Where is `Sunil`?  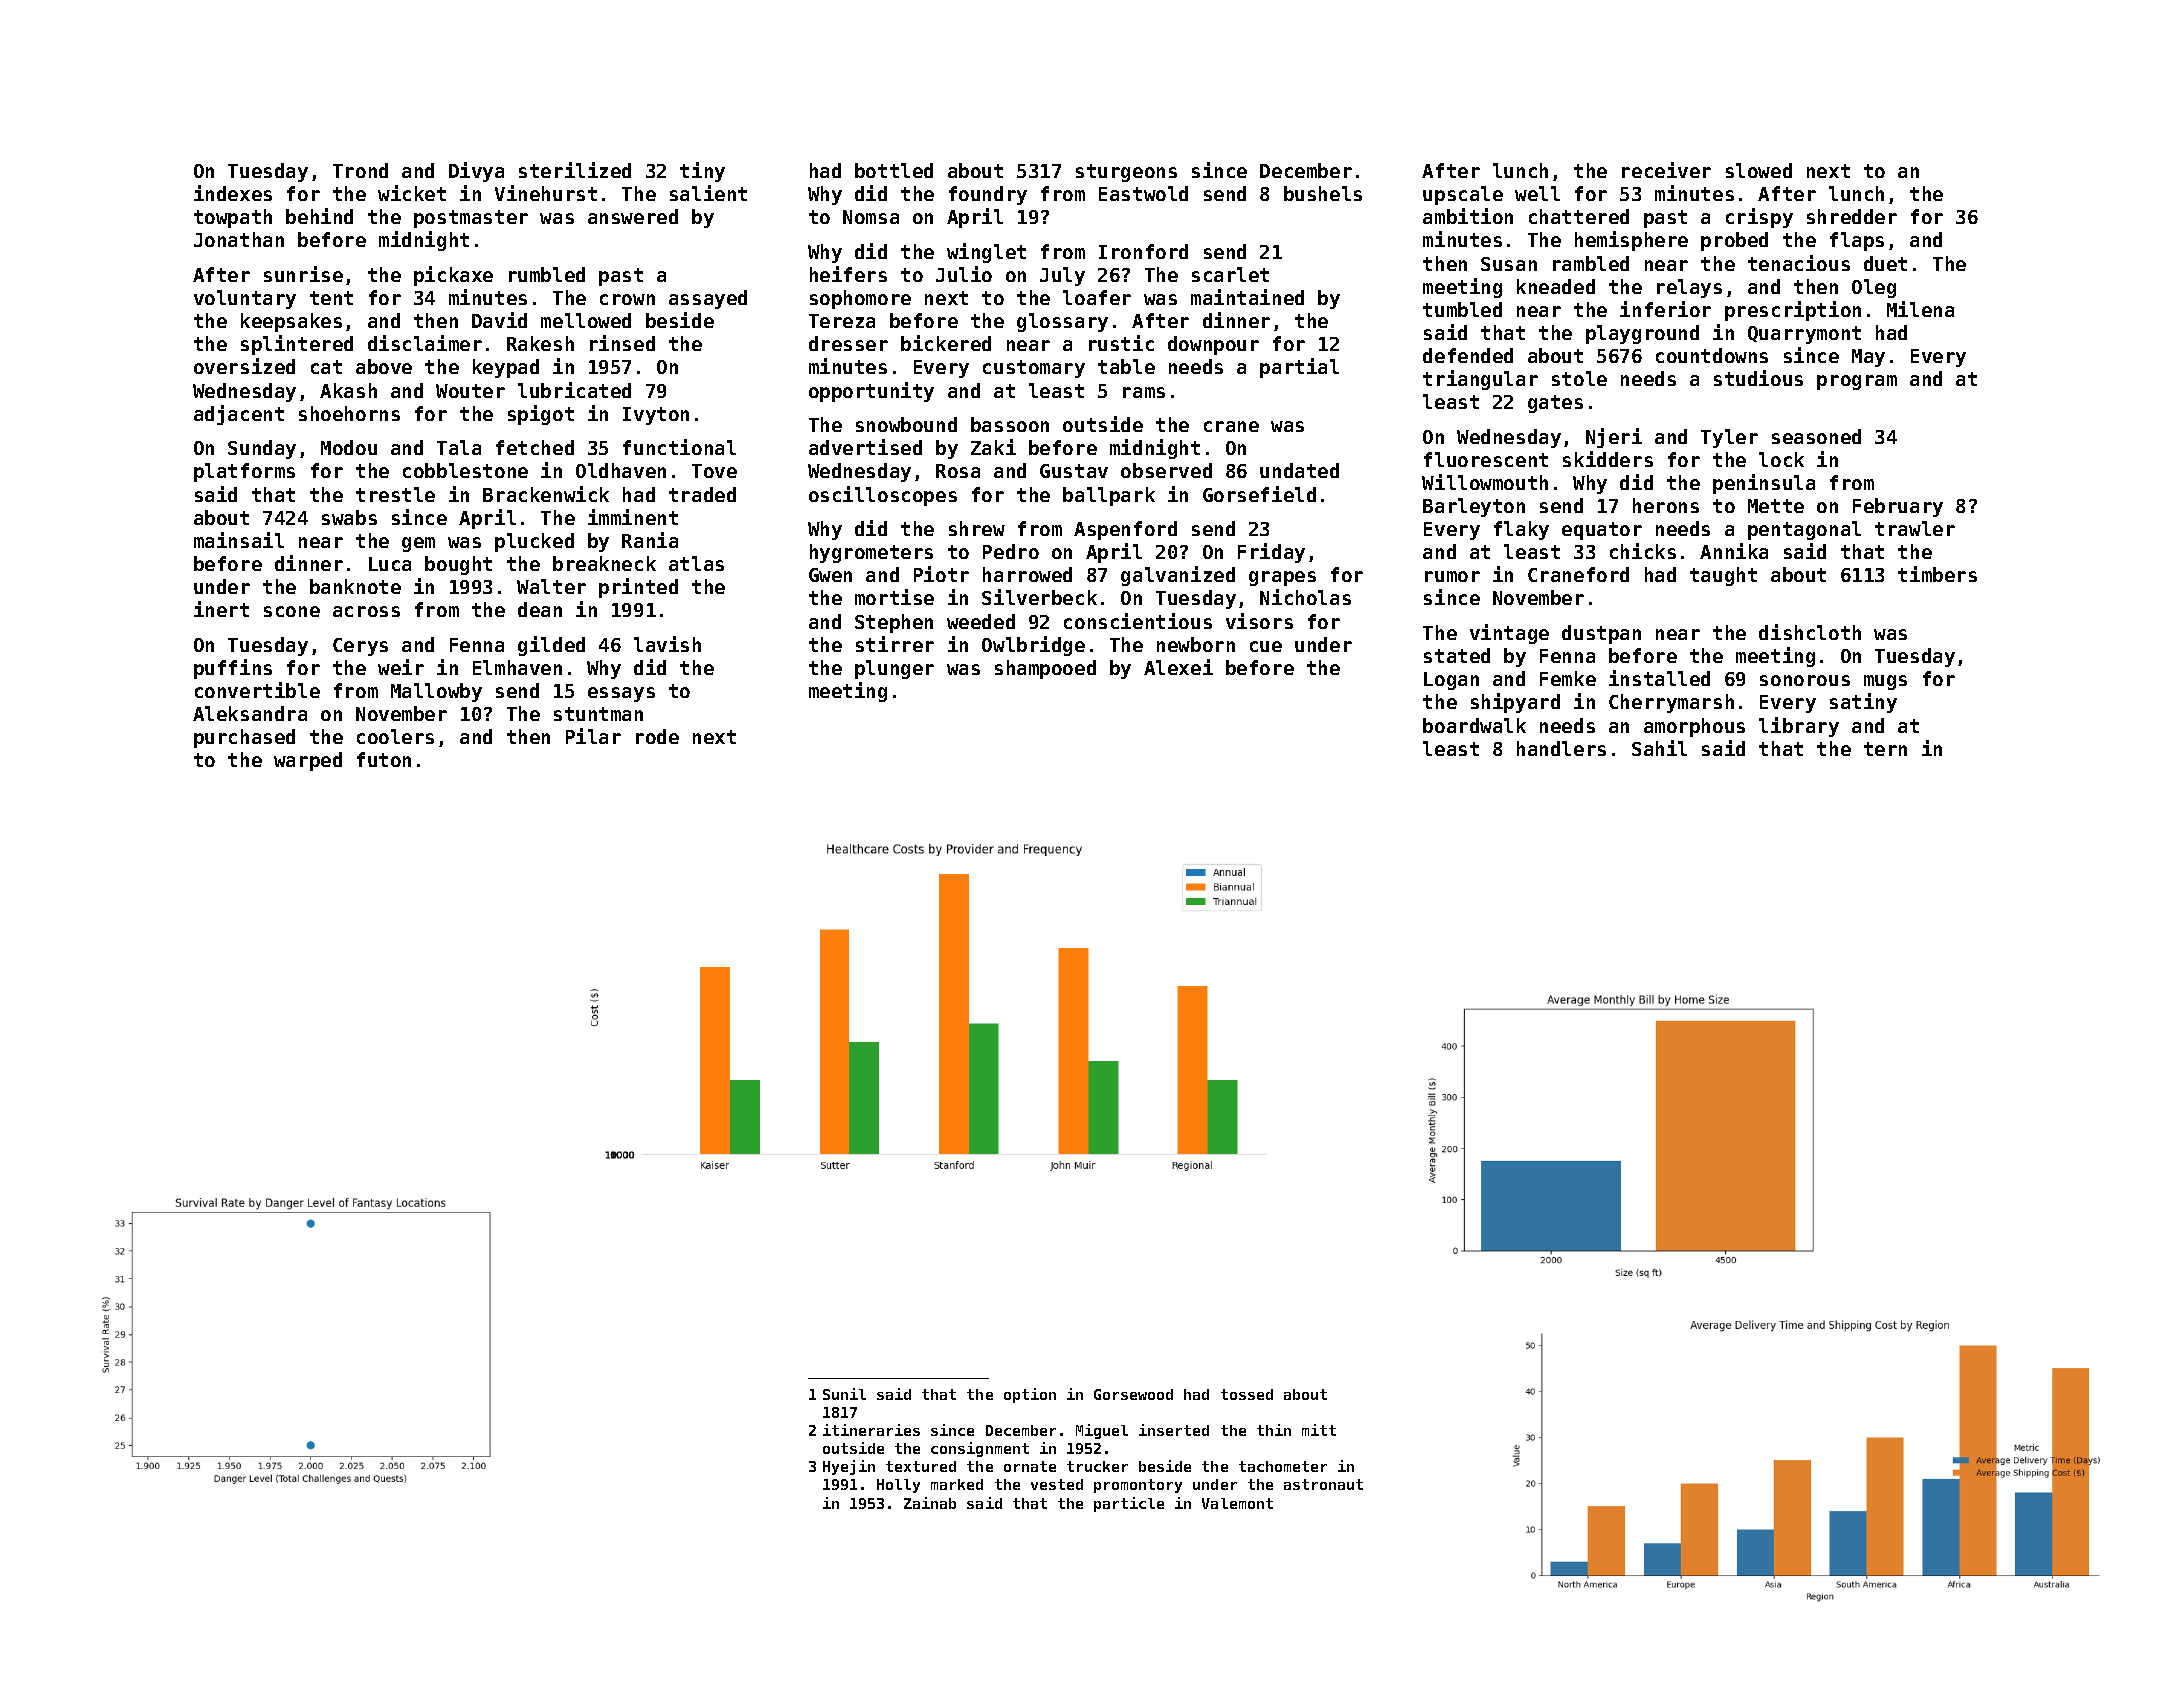 Sunil is located at coordinates (844, 1394).
